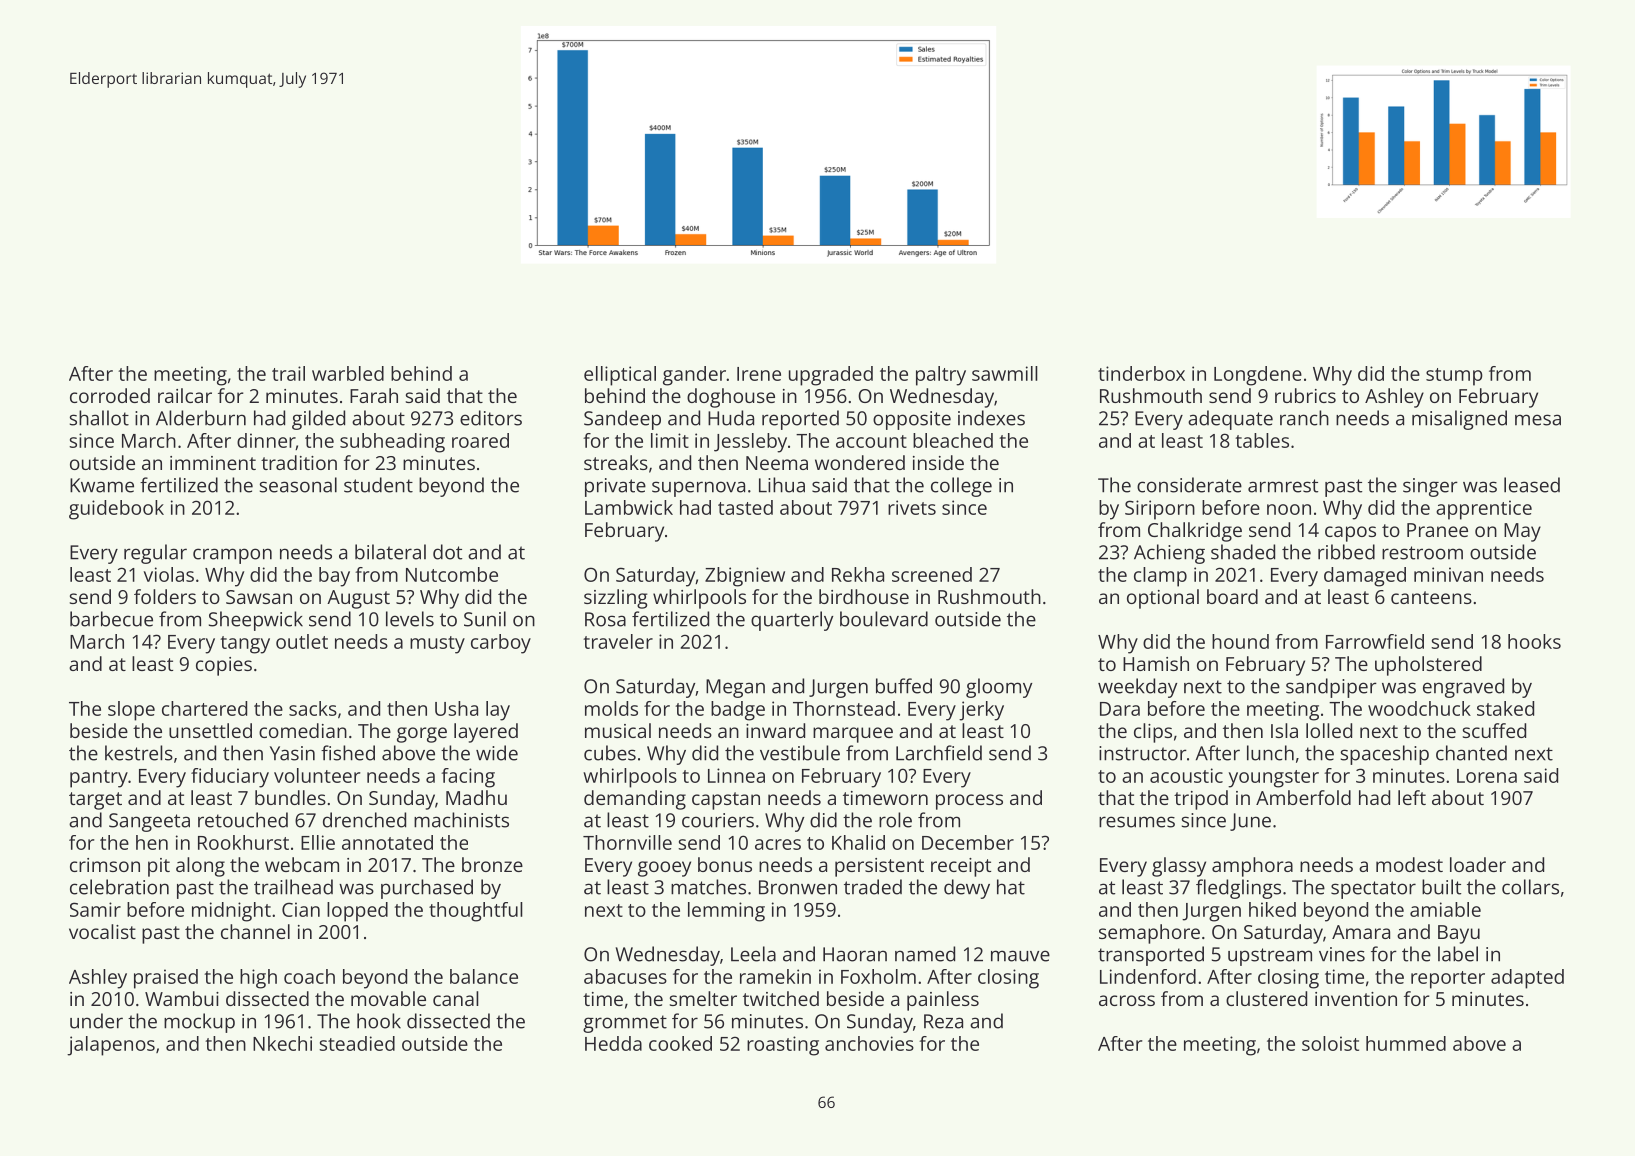  Describe the element at coordinates (388, 998) in the document. I see `movable` at that location.
